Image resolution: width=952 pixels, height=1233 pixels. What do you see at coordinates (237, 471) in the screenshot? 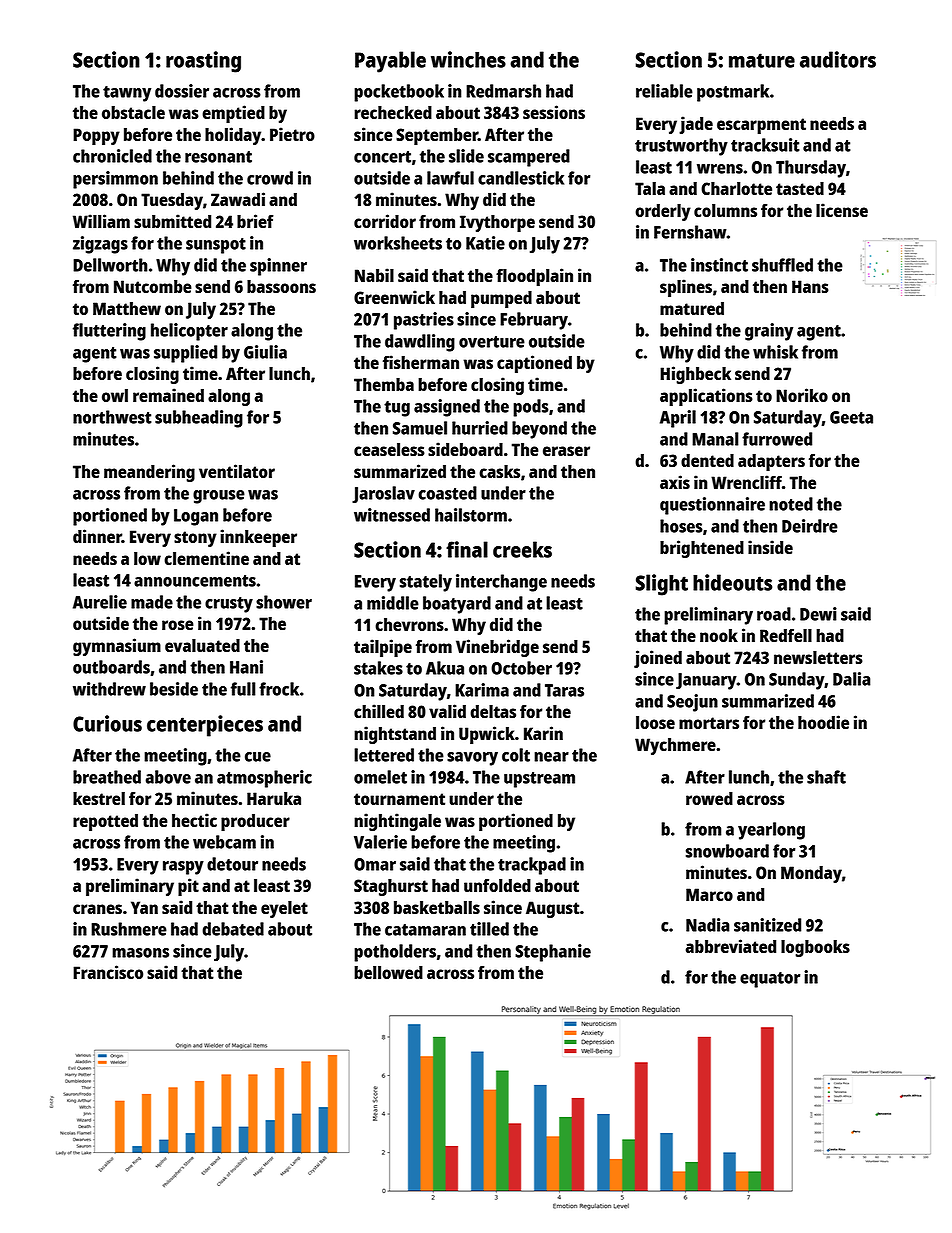
I see `ventilator` at bounding box center [237, 471].
